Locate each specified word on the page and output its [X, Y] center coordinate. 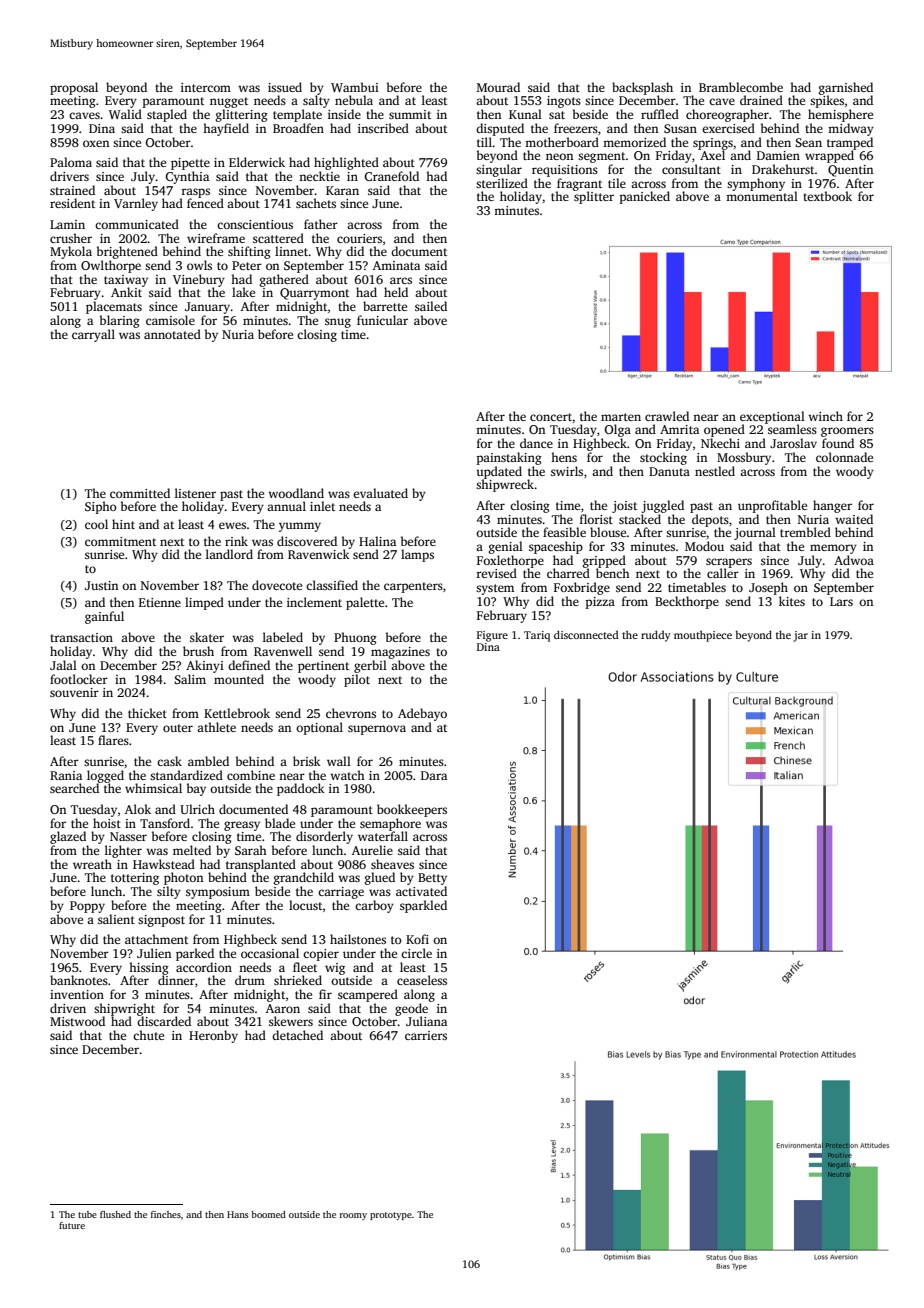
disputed [500, 129]
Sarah [251, 850]
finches [166, 1214]
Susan [680, 128]
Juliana [426, 1021]
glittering [242, 115]
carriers [426, 1035]
